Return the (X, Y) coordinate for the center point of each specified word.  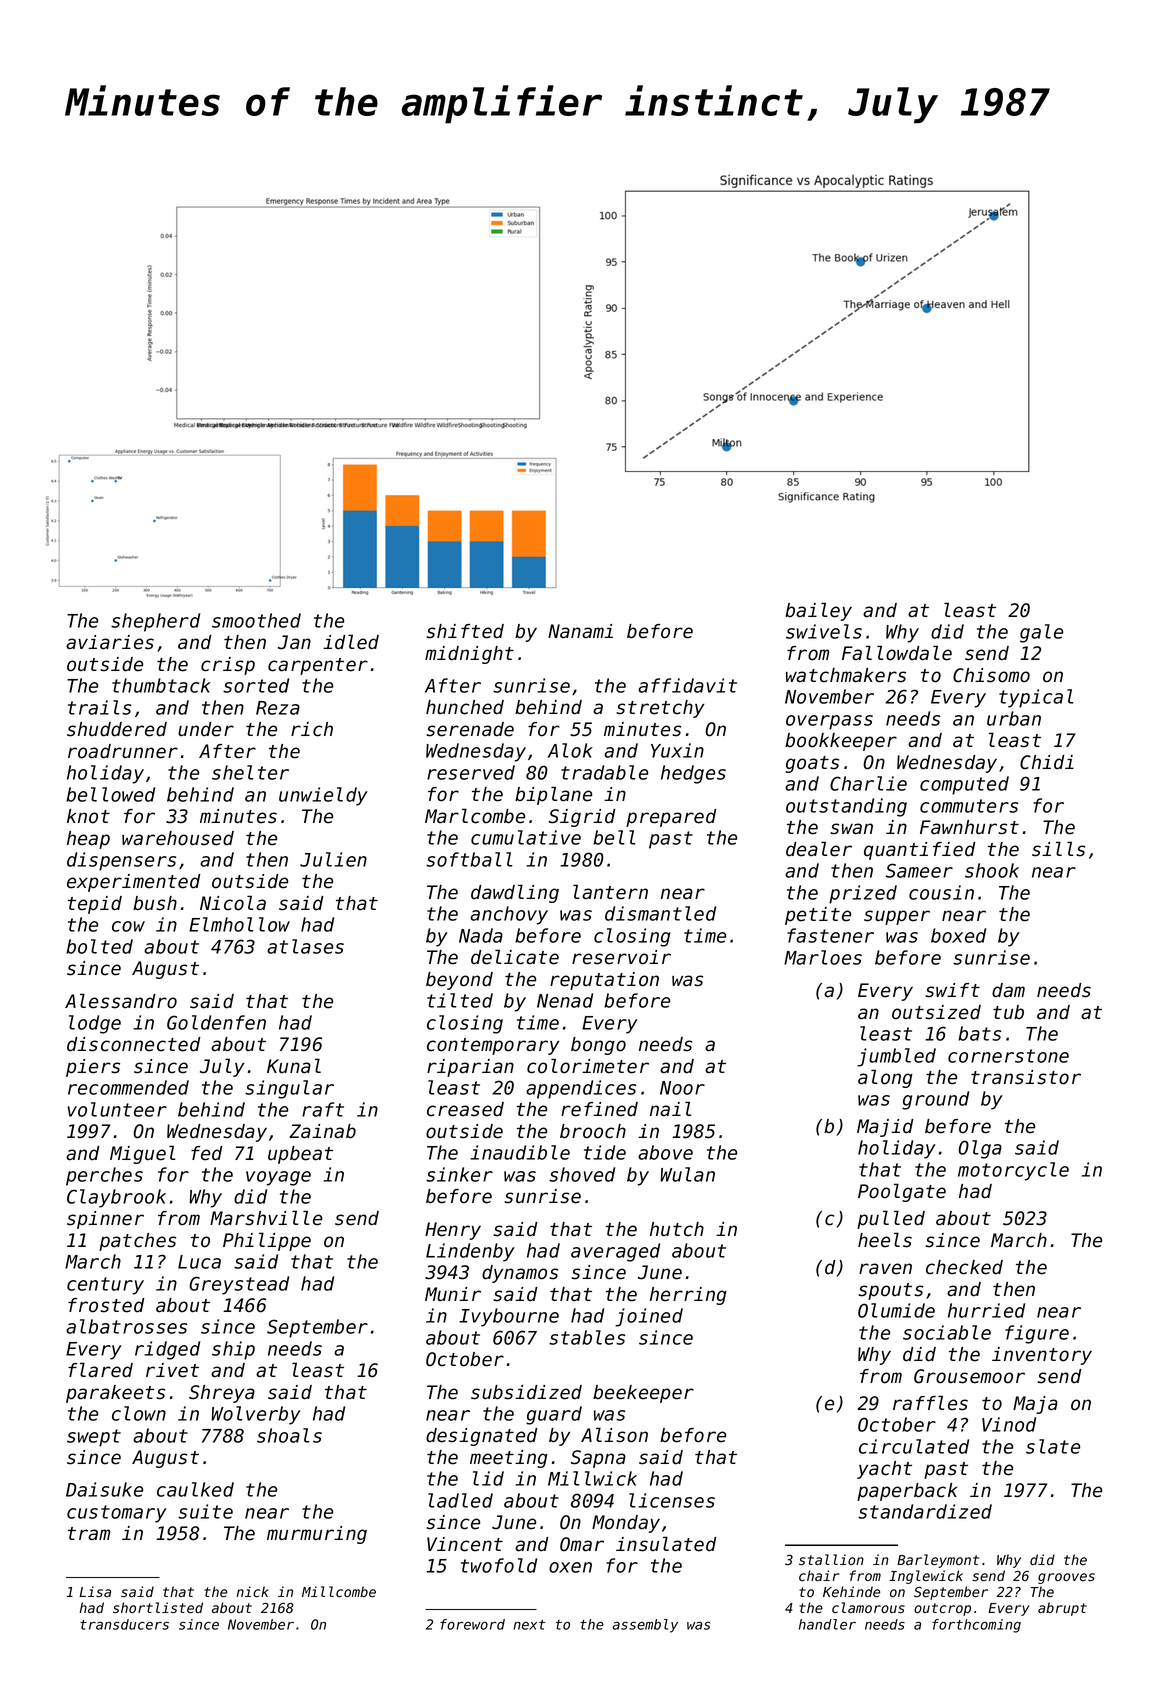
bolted (99, 946)
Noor (682, 1088)
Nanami (580, 631)
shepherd (155, 622)
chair (819, 1575)
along (885, 1078)
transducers (124, 1624)
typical (1036, 698)
